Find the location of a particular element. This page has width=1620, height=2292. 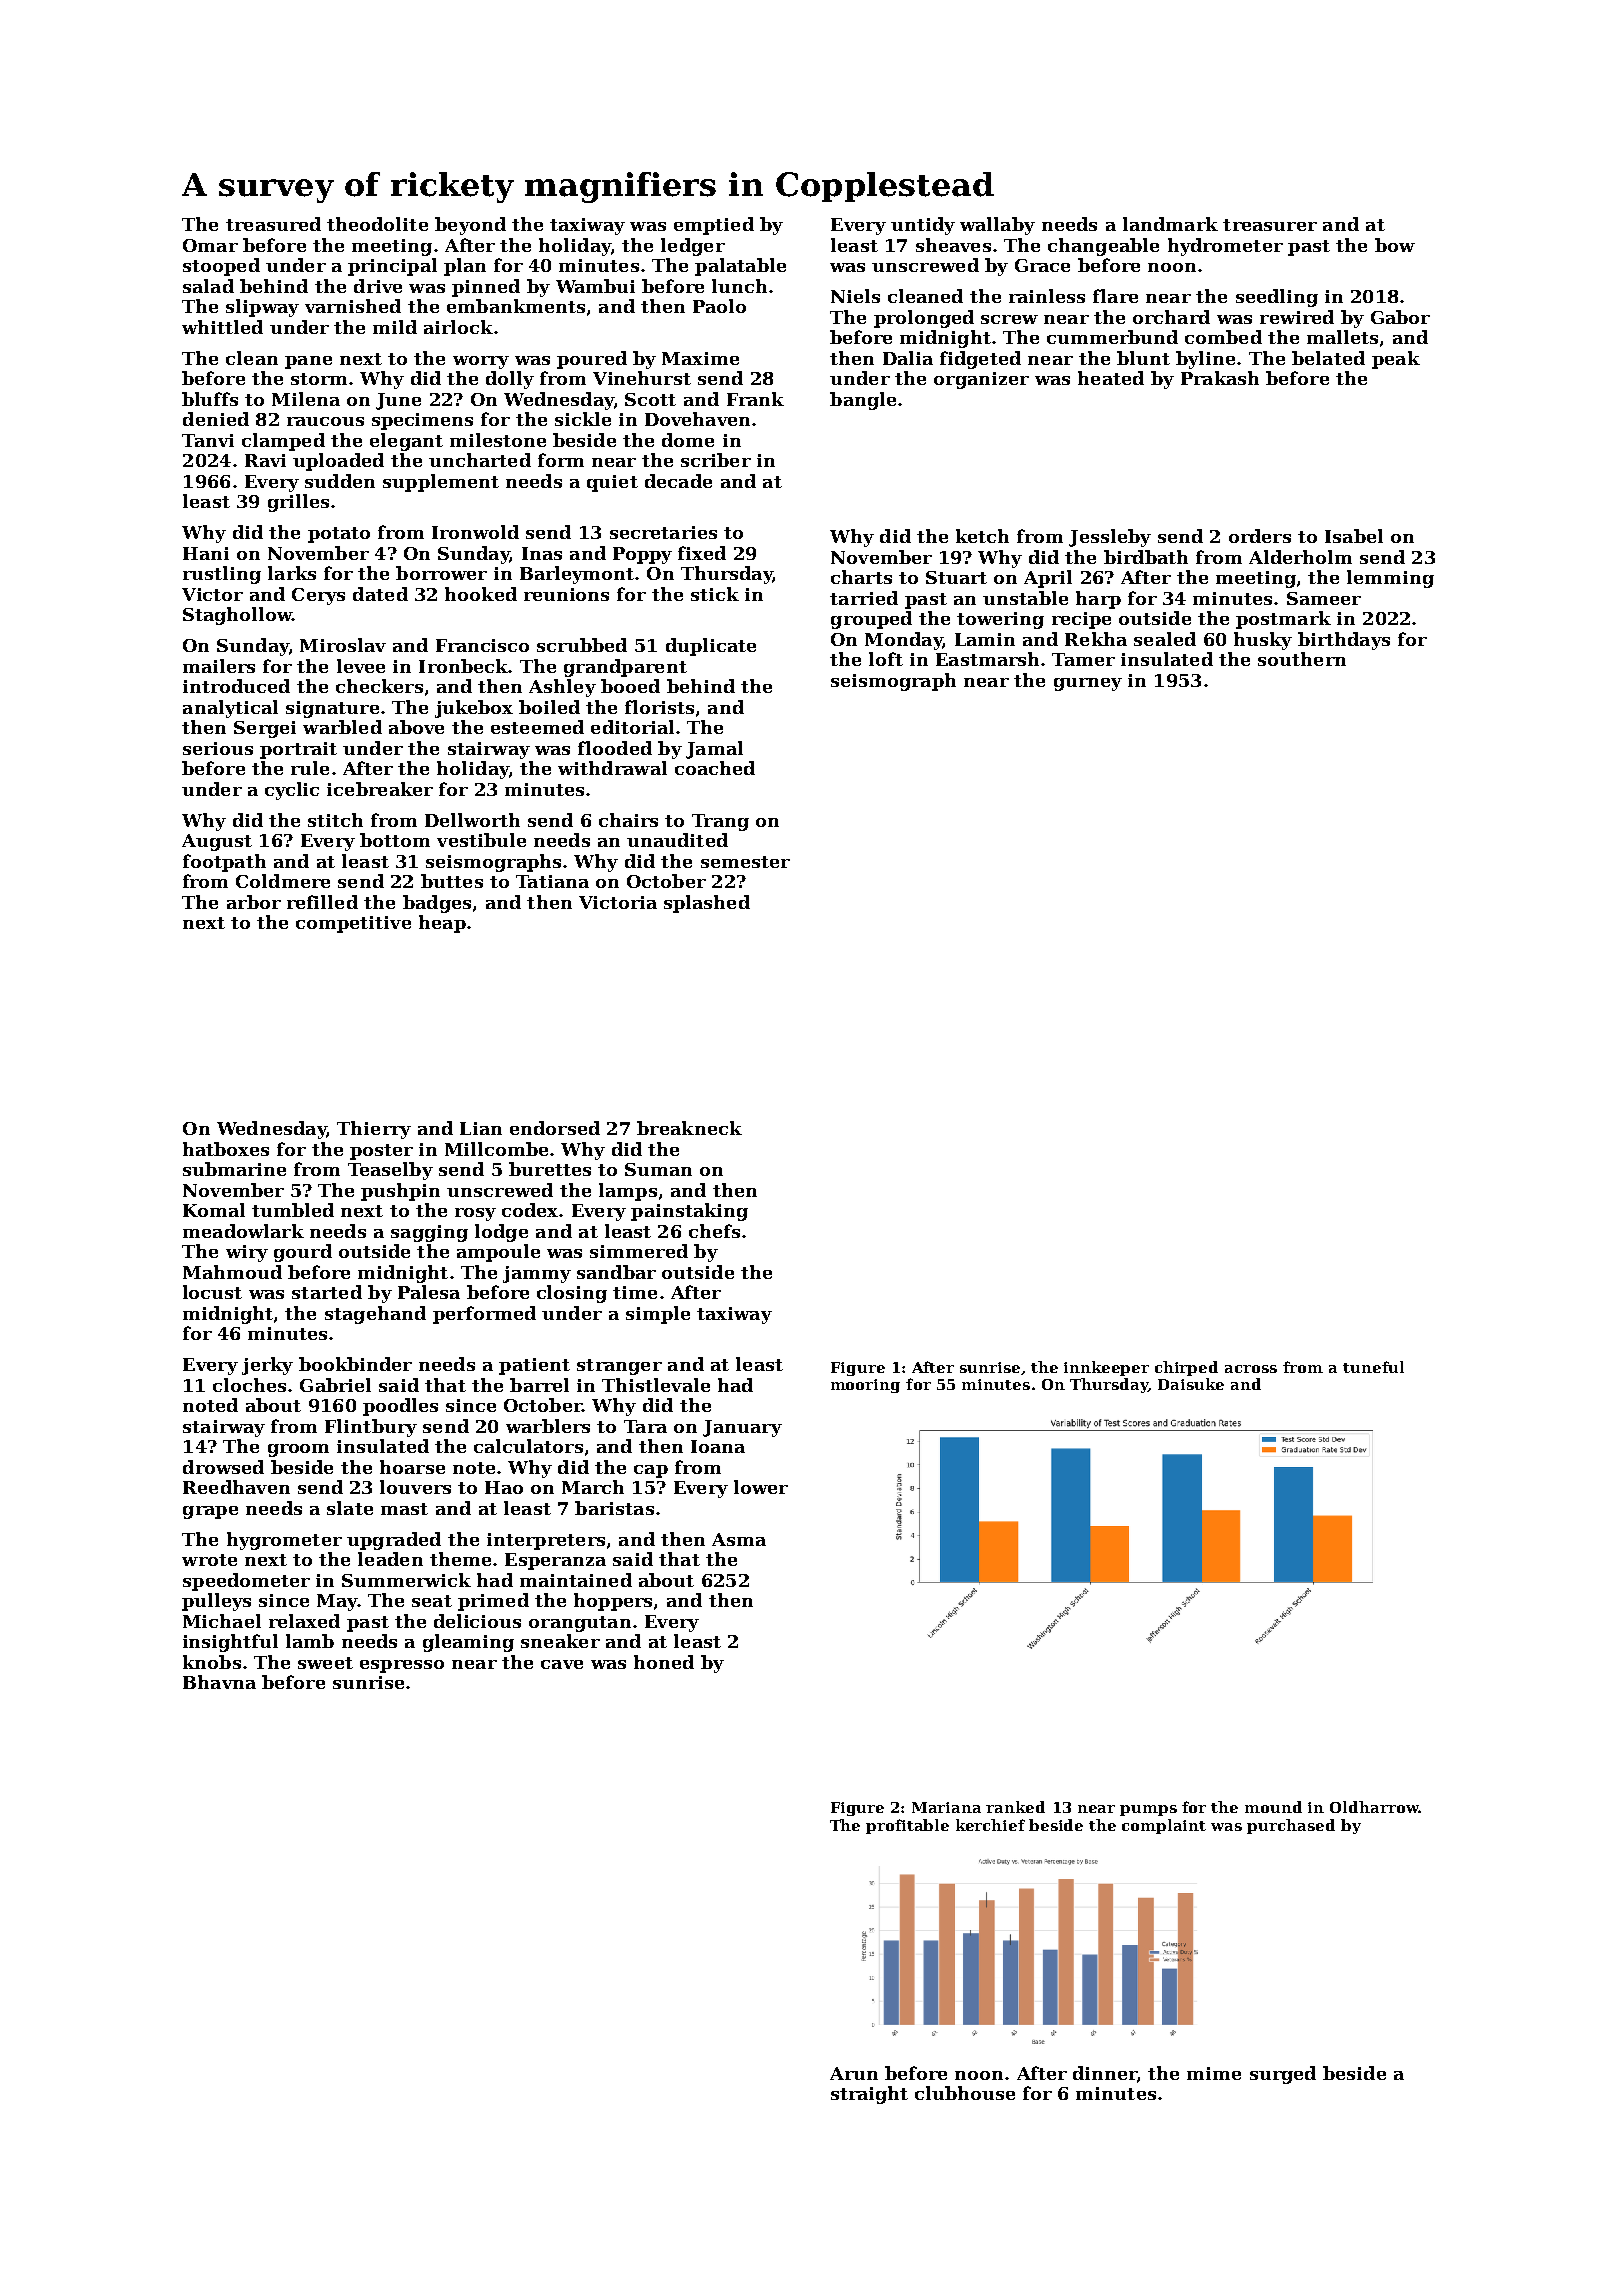

mooring is located at coordinates (865, 1386).
